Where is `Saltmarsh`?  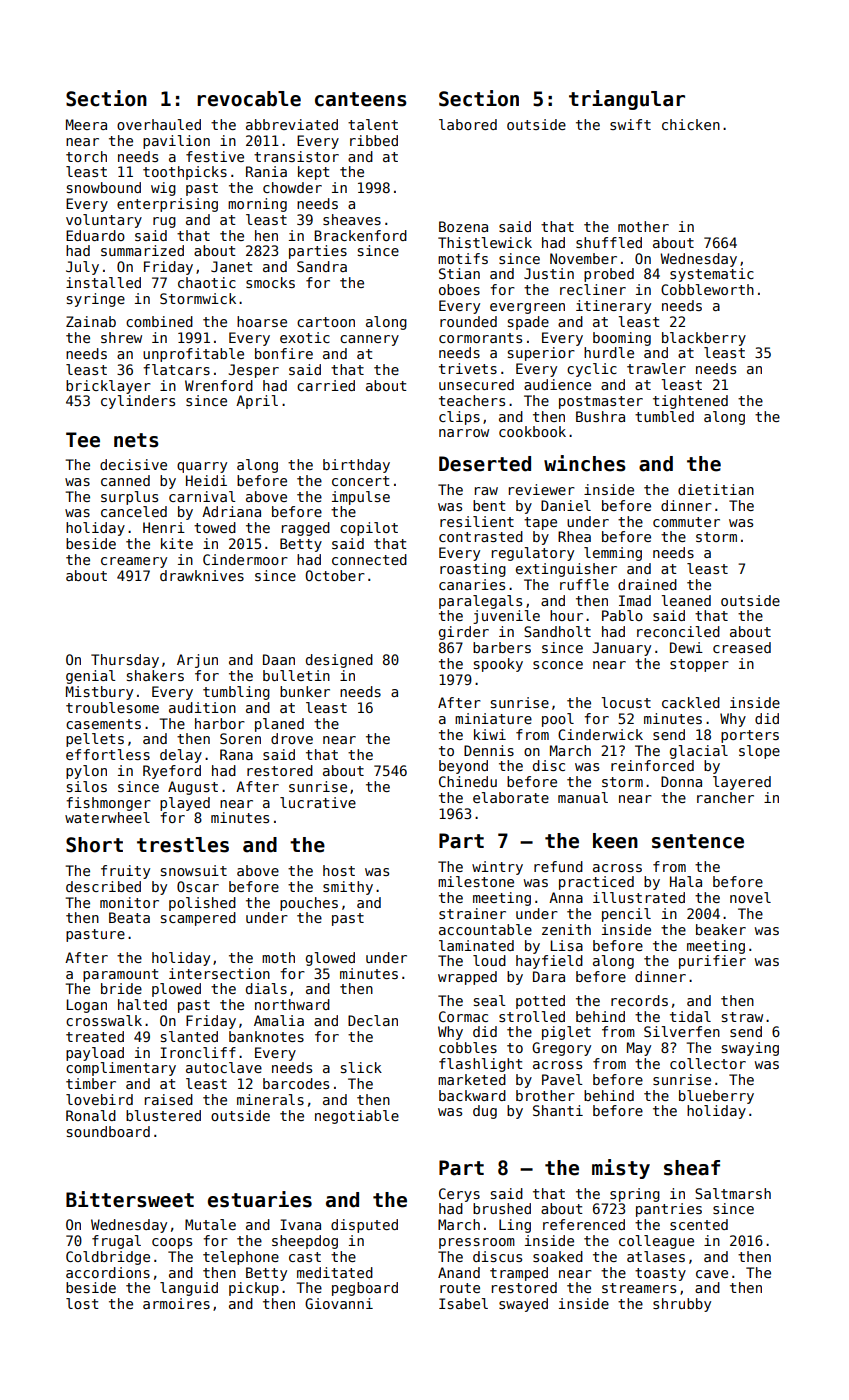
Saltmarsh is located at coordinates (733, 1193).
